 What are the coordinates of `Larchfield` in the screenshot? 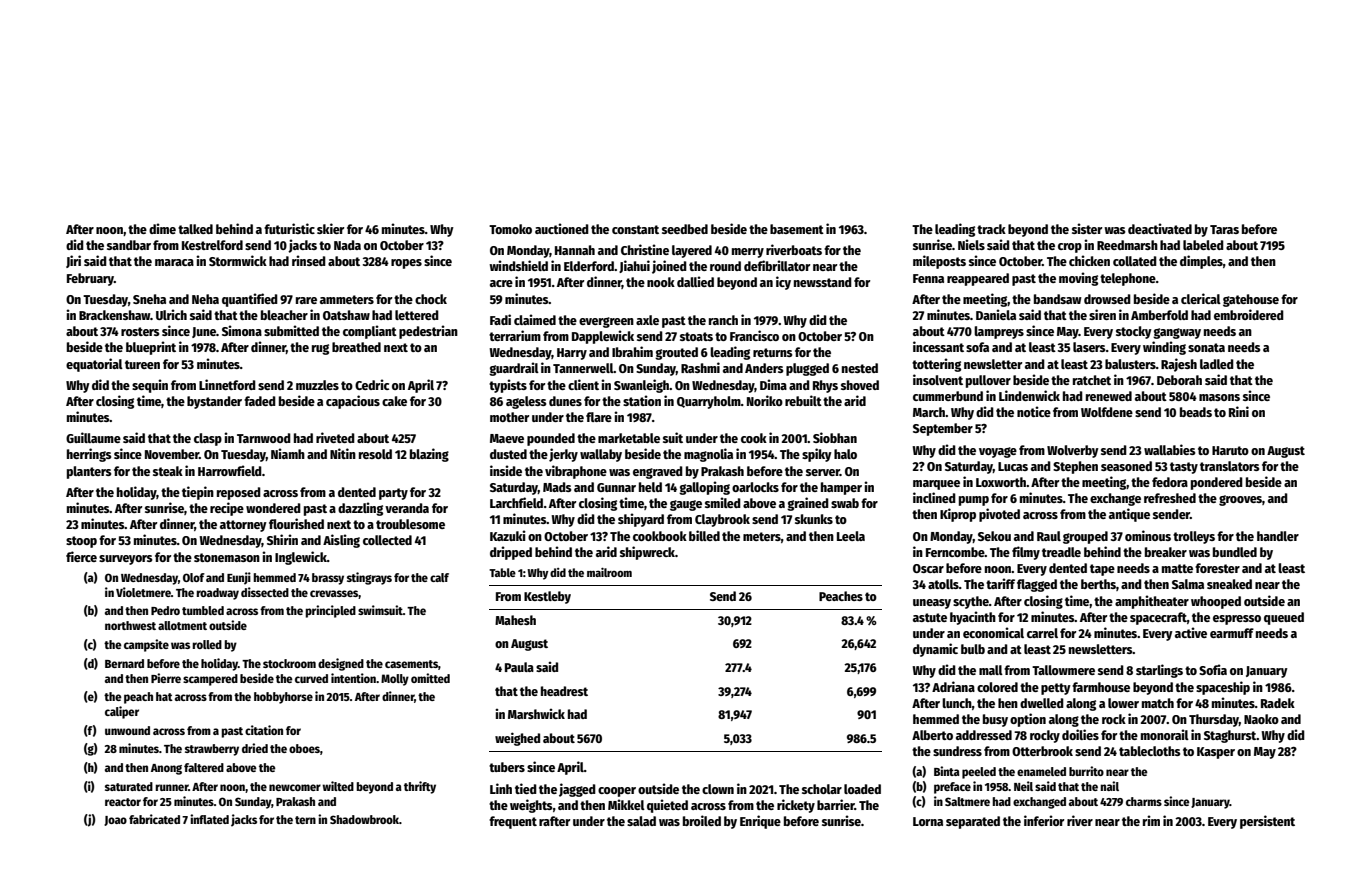 It's located at (516, 502).
